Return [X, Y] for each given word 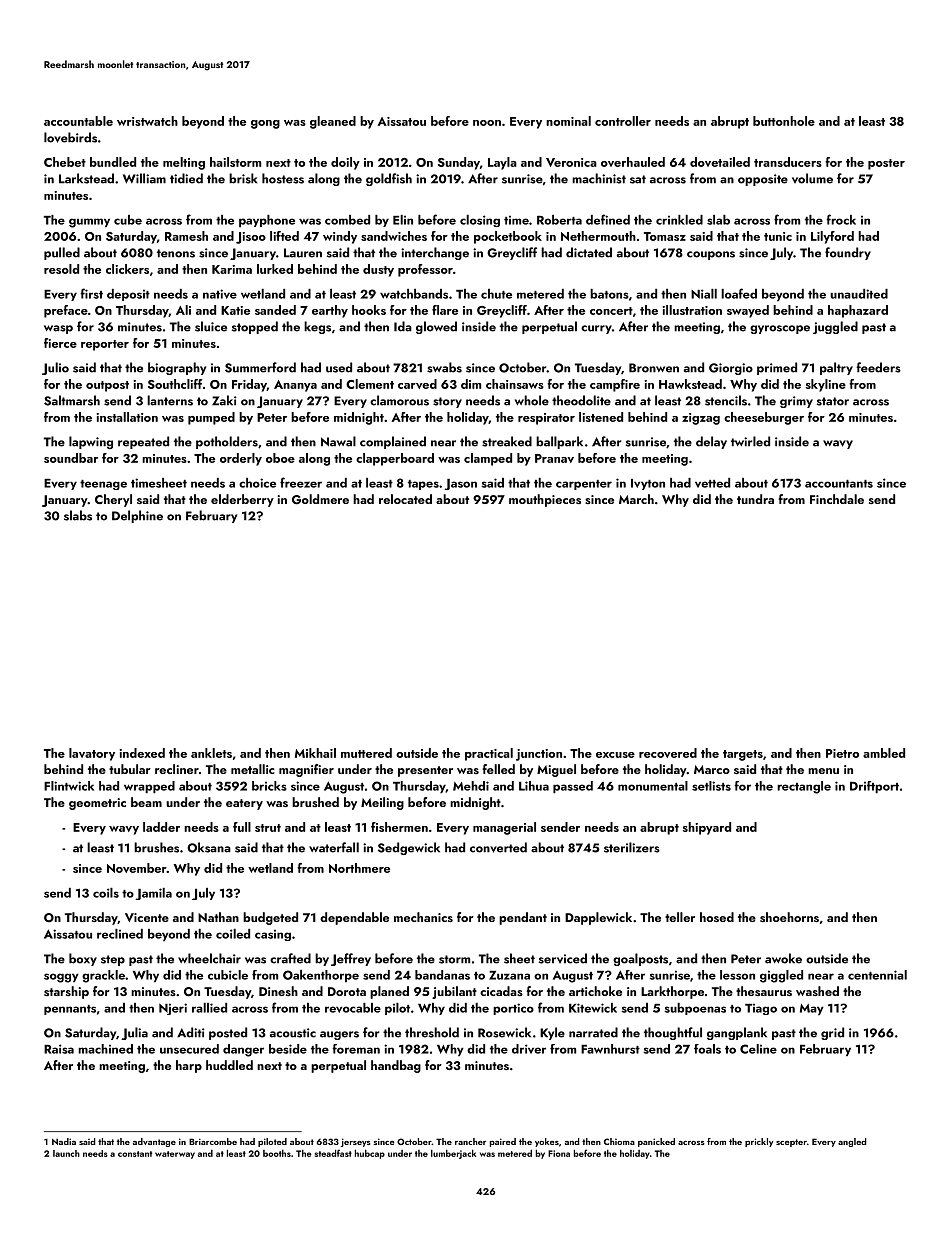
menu [823, 771]
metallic [253, 769]
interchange [435, 253]
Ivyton [648, 484]
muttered [366, 753]
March [636, 499]
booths [277, 1153]
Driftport [874, 787]
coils [106, 893]
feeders [878, 367]
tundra [755, 499]
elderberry [242, 500]
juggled [835, 327]
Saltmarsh [72, 400]
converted [498, 847]
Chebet [65, 162]
